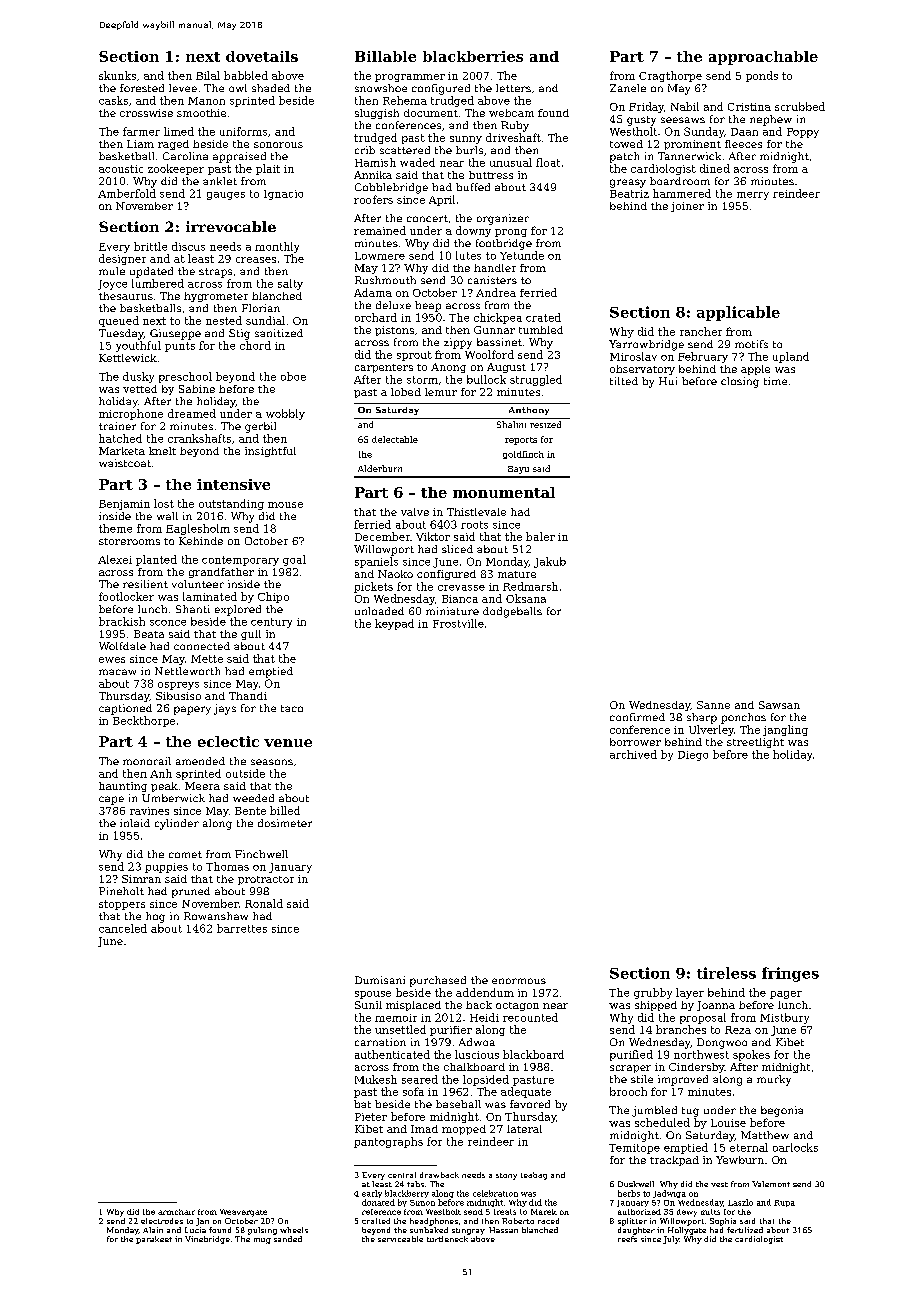 This screenshot has width=924, height=1308. I want to click on celebration, so click(495, 1193).
